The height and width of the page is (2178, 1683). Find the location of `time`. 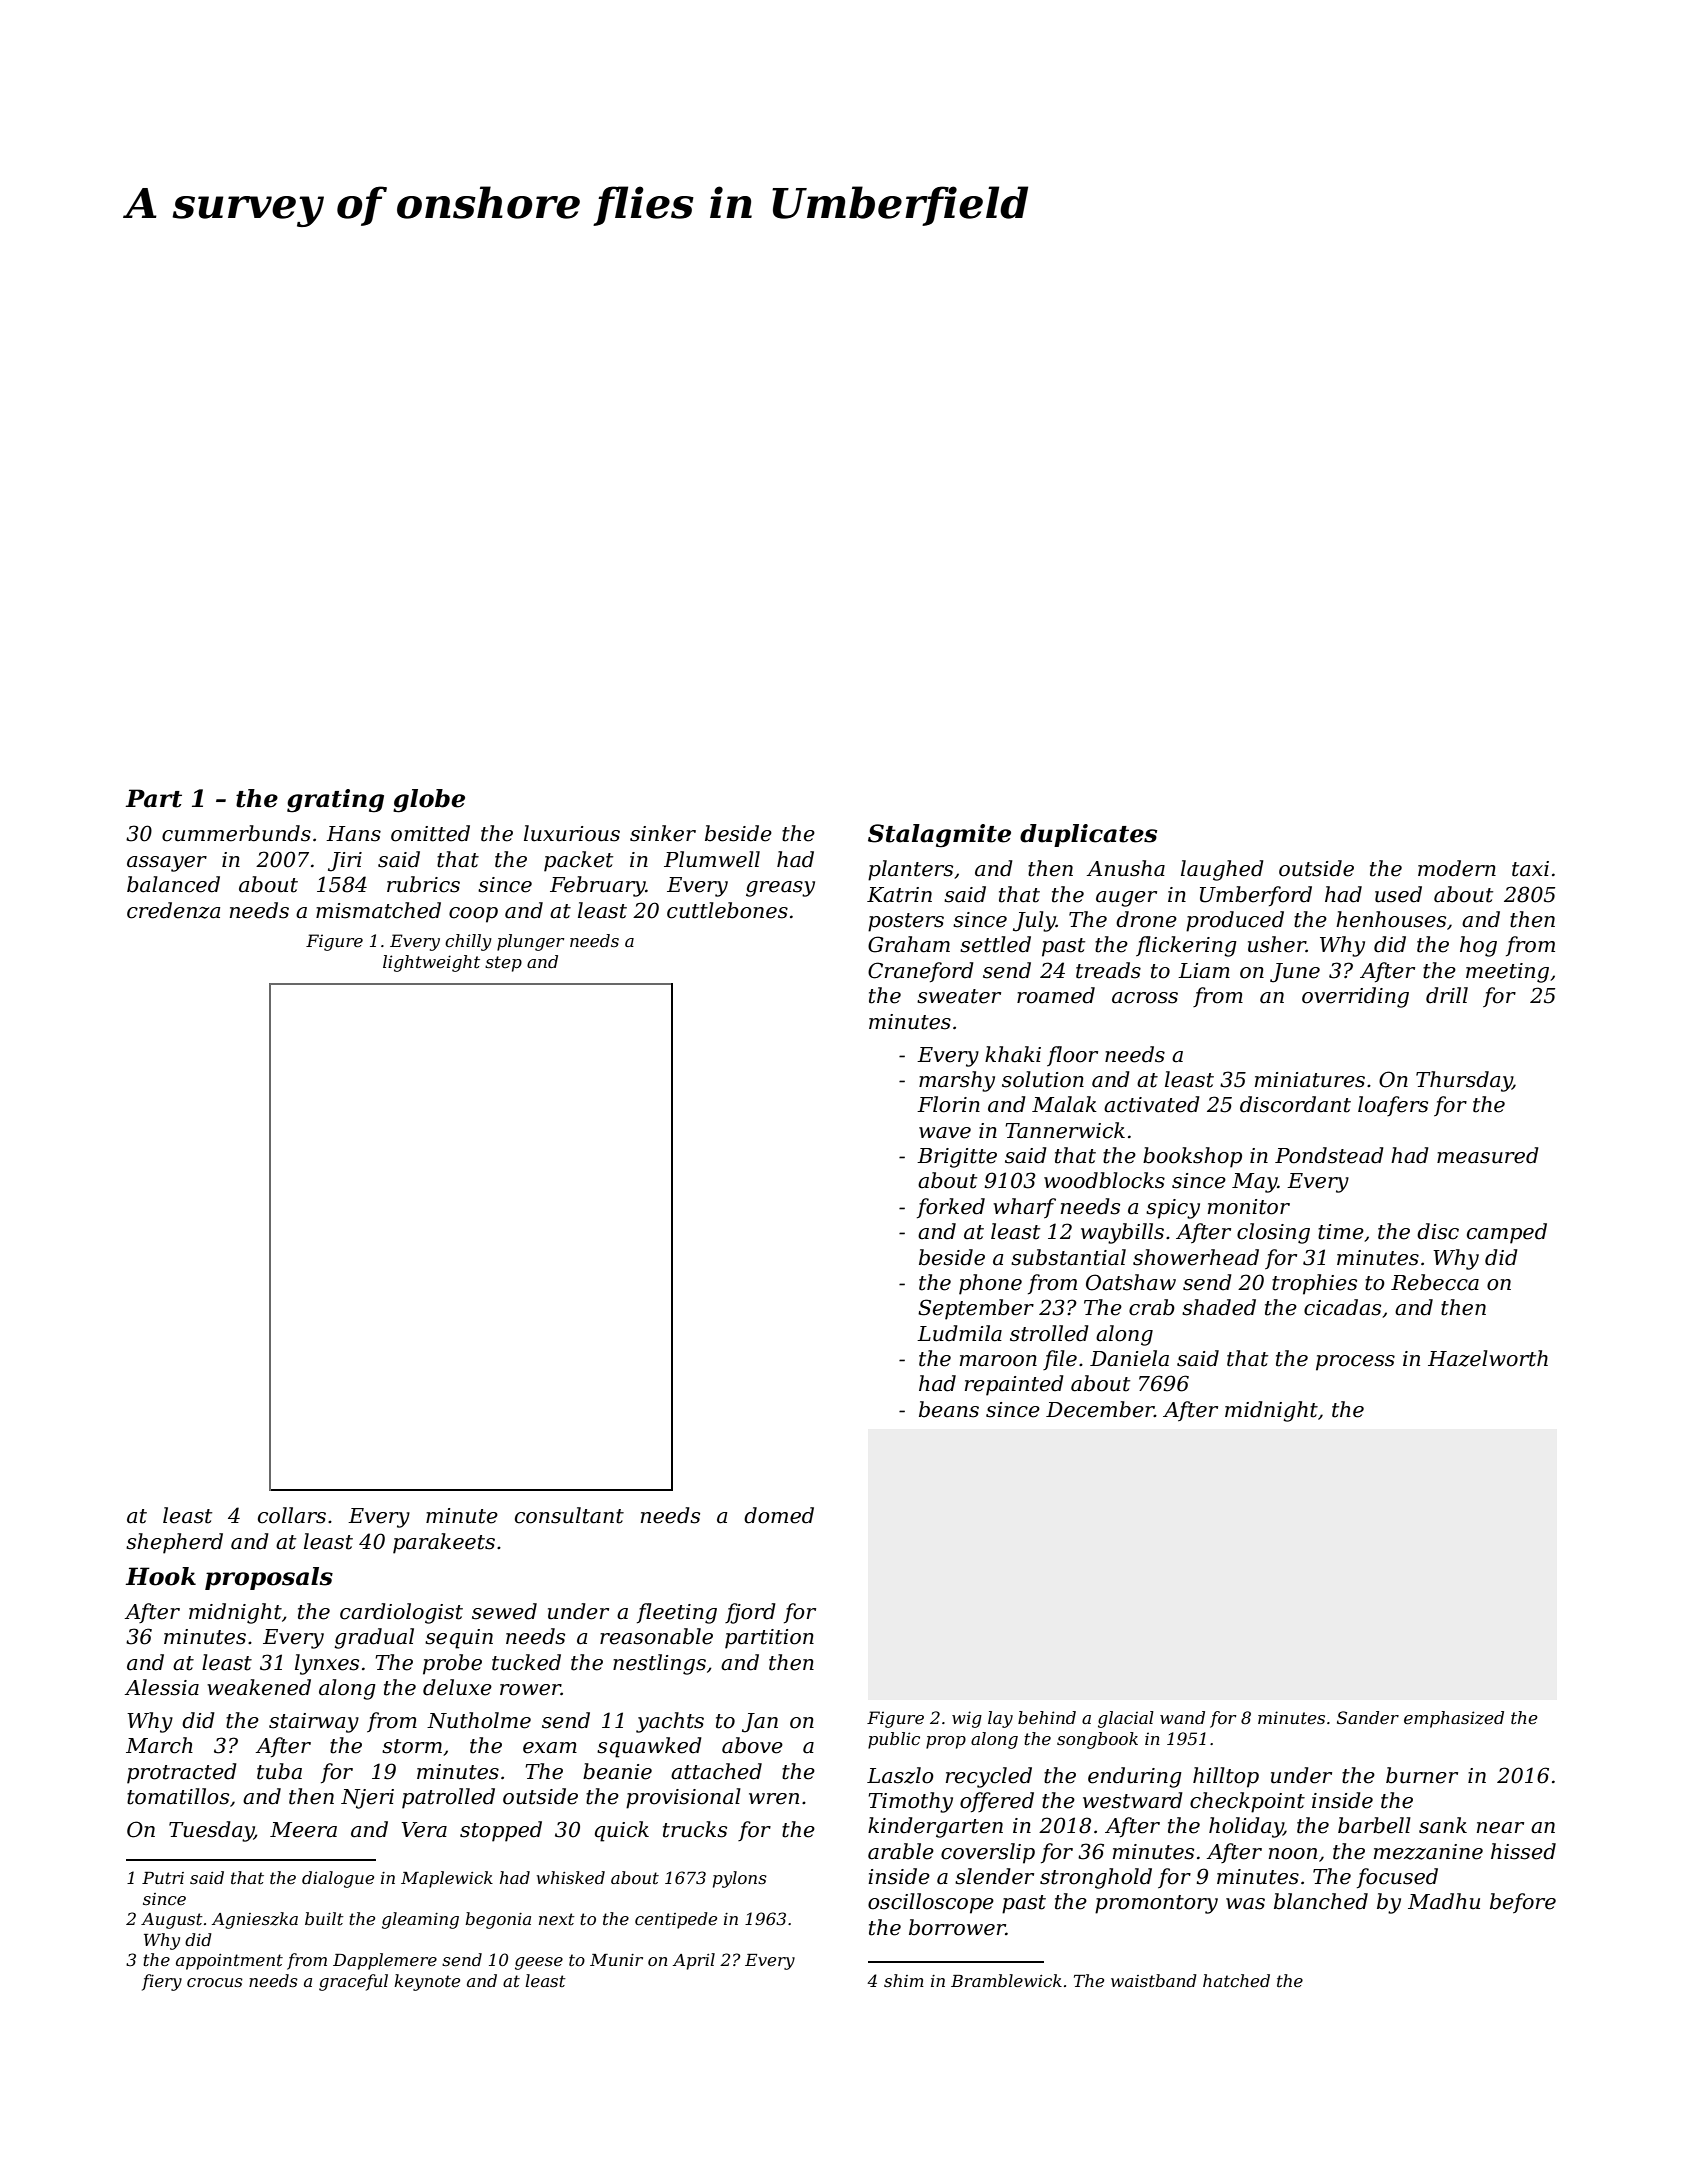

time is located at coordinates (1341, 1232).
